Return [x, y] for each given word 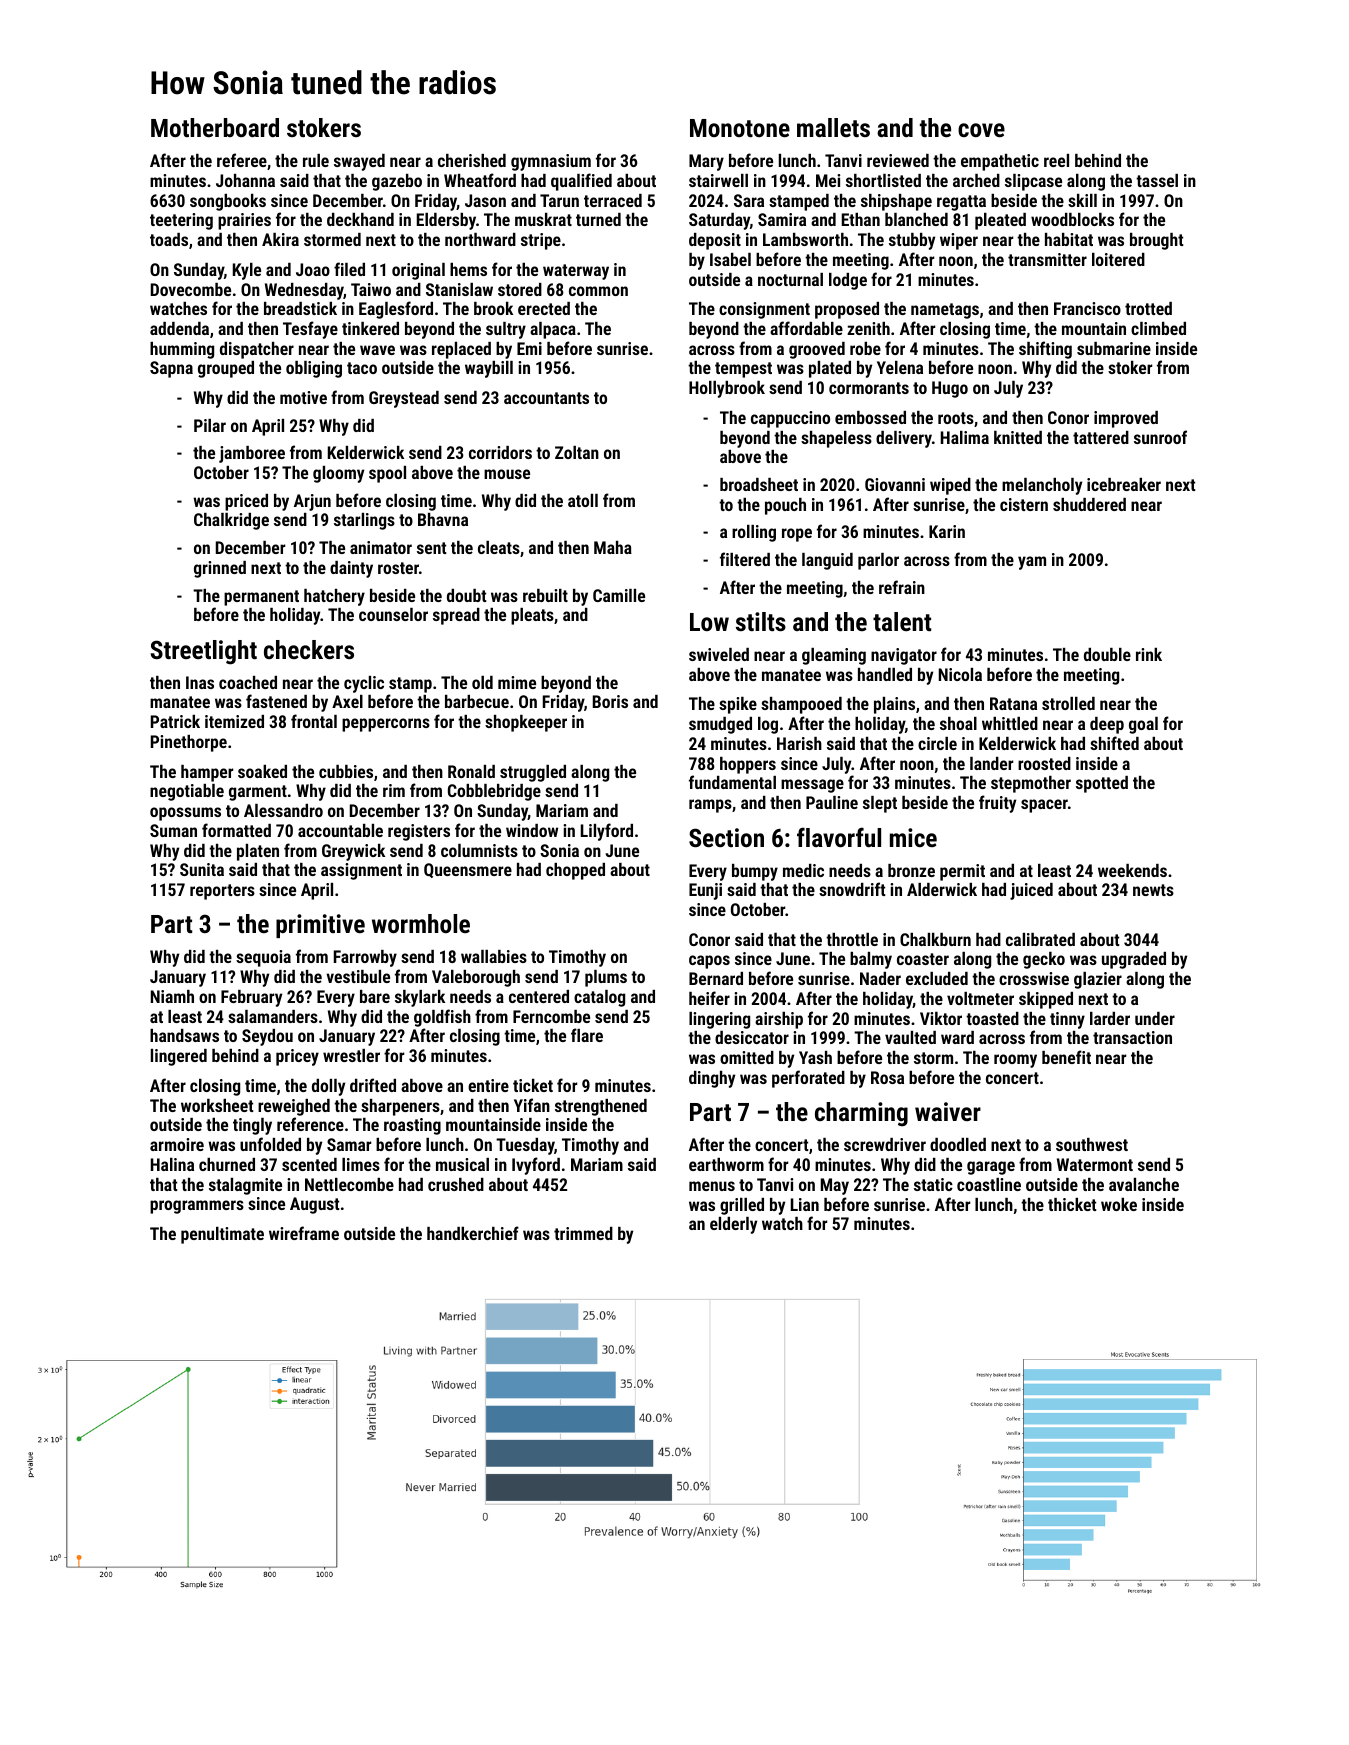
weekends [1132, 870]
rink [1149, 654]
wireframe [304, 1233]
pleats [532, 616]
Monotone [740, 128]
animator [381, 547]
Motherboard [215, 127]
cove [981, 130]
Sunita [202, 869]
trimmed [583, 1233]
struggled [533, 773]
